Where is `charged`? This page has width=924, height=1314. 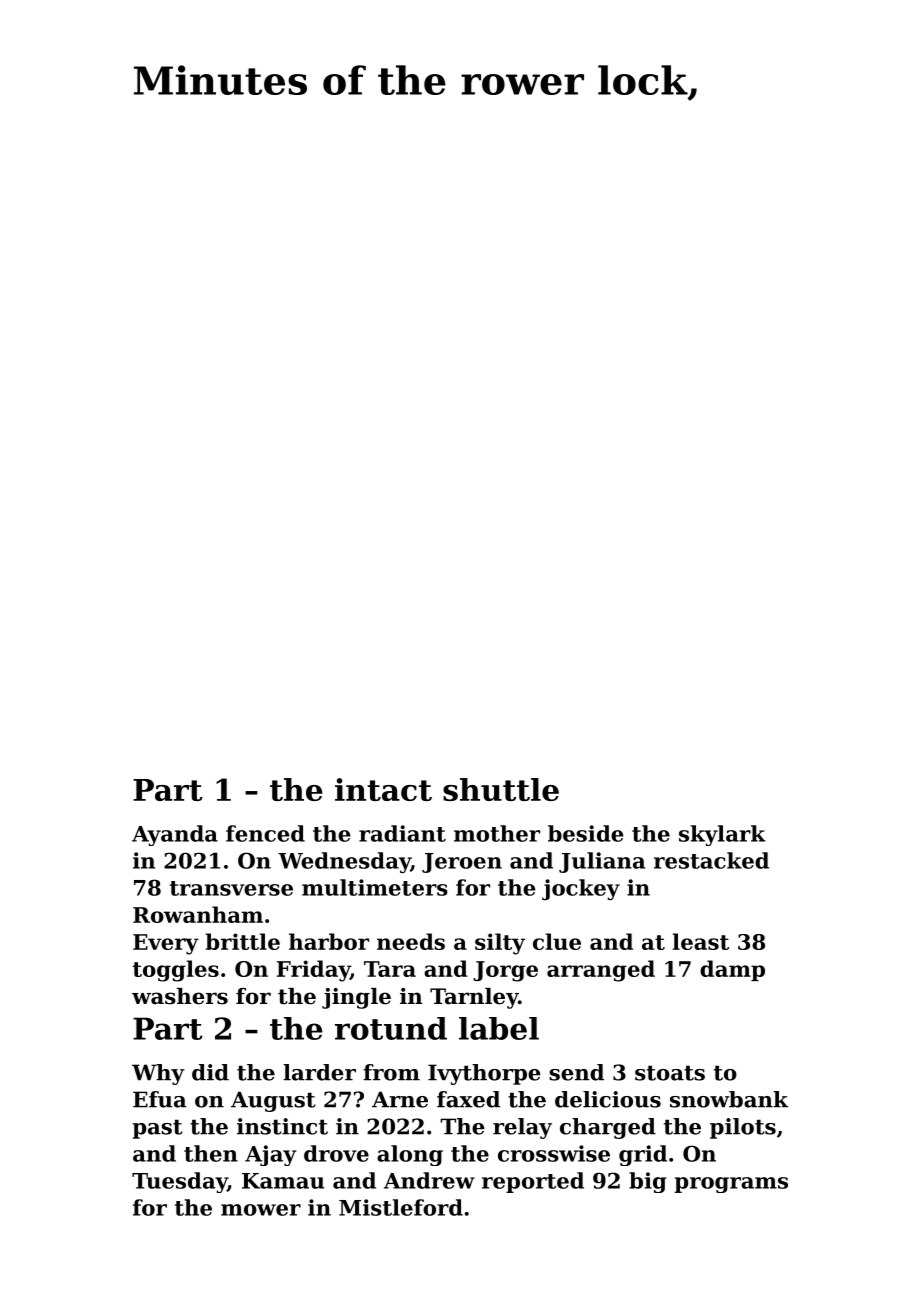
charged is located at coordinates (608, 1128).
